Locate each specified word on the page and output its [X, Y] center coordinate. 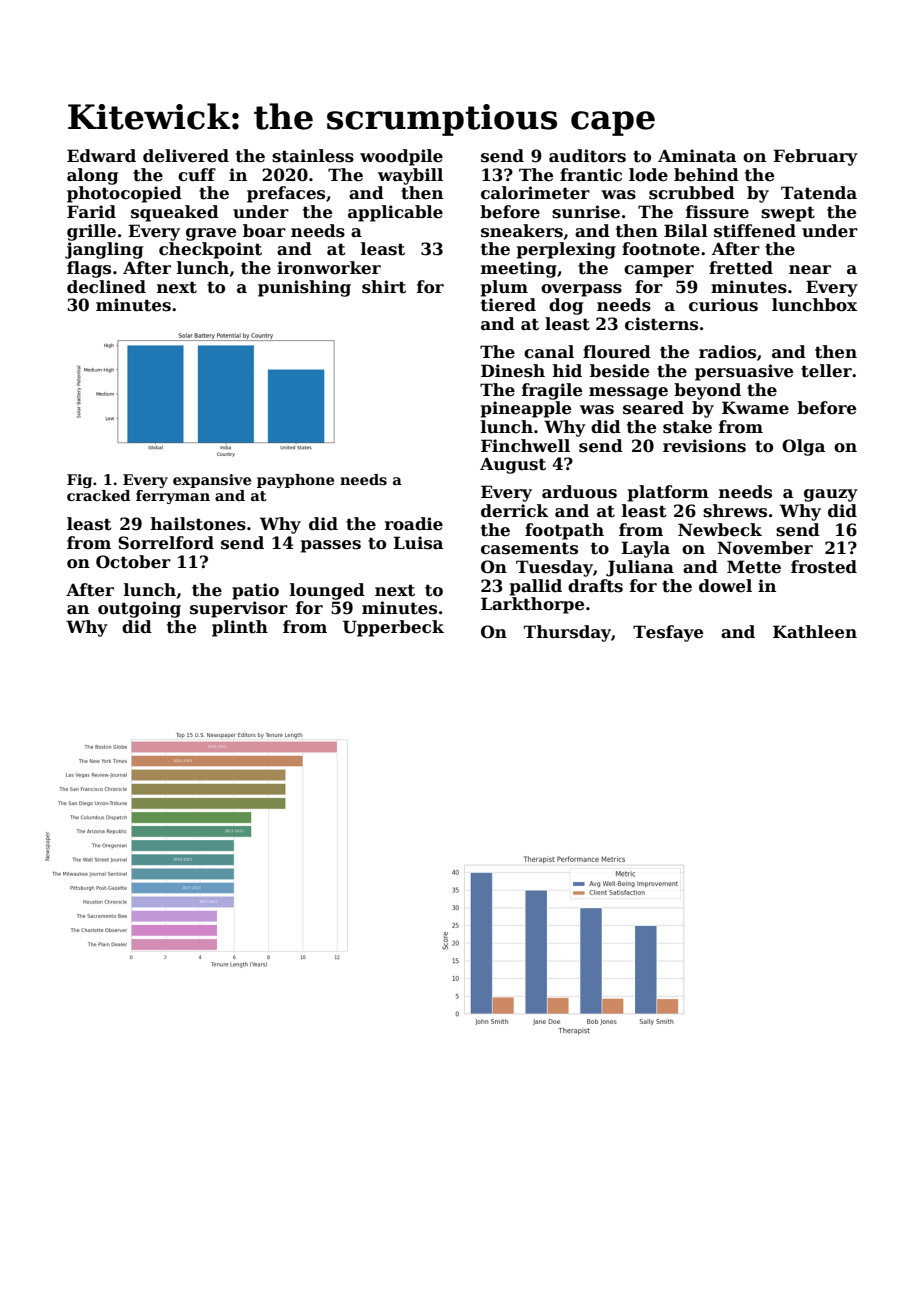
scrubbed [692, 193]
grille [91, 232]
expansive [212, 481]
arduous [579, 492]
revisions [704, 446]
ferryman [173, 497]
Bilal [686, 231]
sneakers [522, 231]
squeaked [175, 213]
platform [668, 493]
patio [255, 591]
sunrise [586, 212]
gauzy [831, 495]
